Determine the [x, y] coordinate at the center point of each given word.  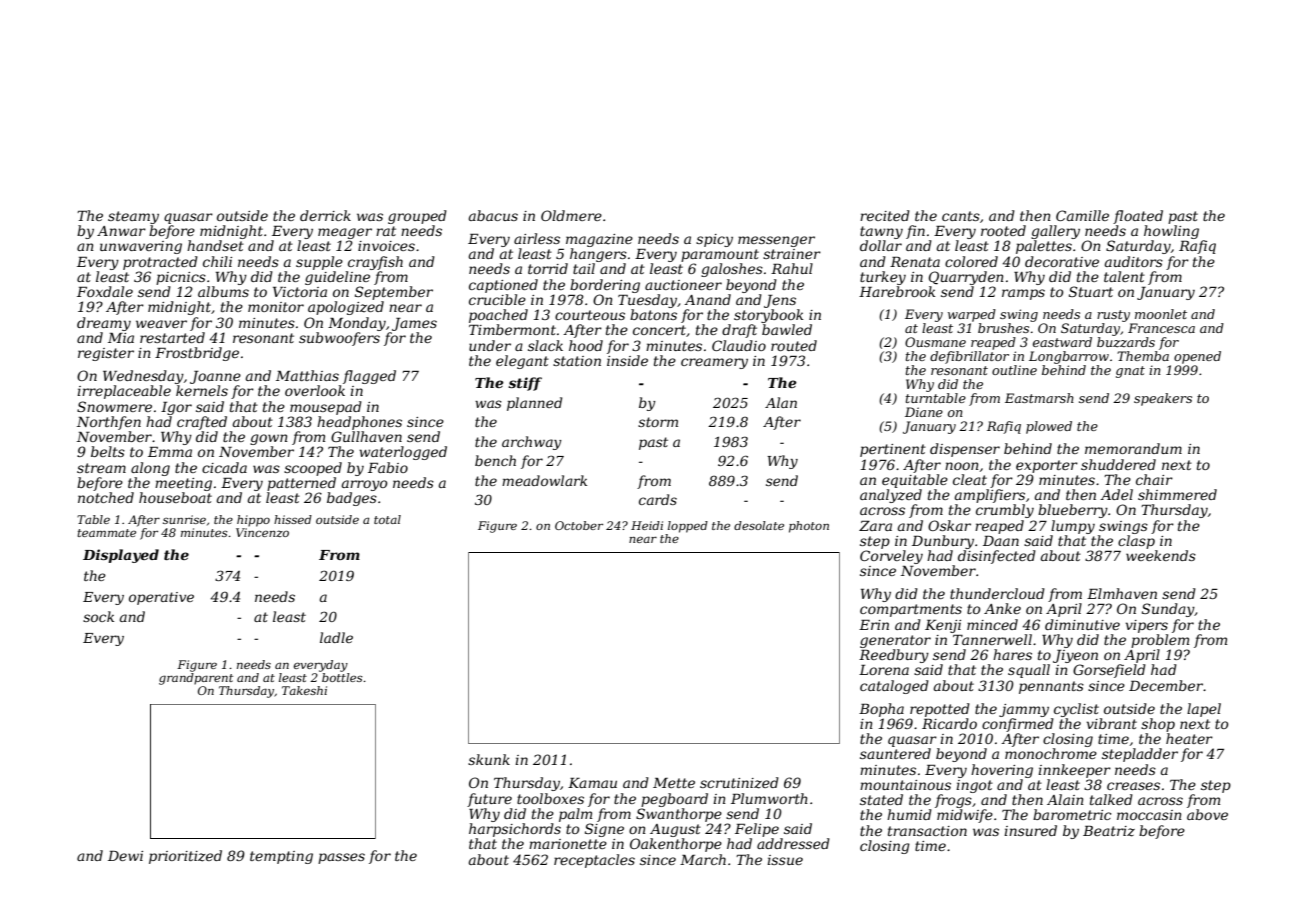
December [1166, 685]
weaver [161, 324]
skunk [489, 759]
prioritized [185, 857]
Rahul [792, 268]
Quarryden [966, 278]
